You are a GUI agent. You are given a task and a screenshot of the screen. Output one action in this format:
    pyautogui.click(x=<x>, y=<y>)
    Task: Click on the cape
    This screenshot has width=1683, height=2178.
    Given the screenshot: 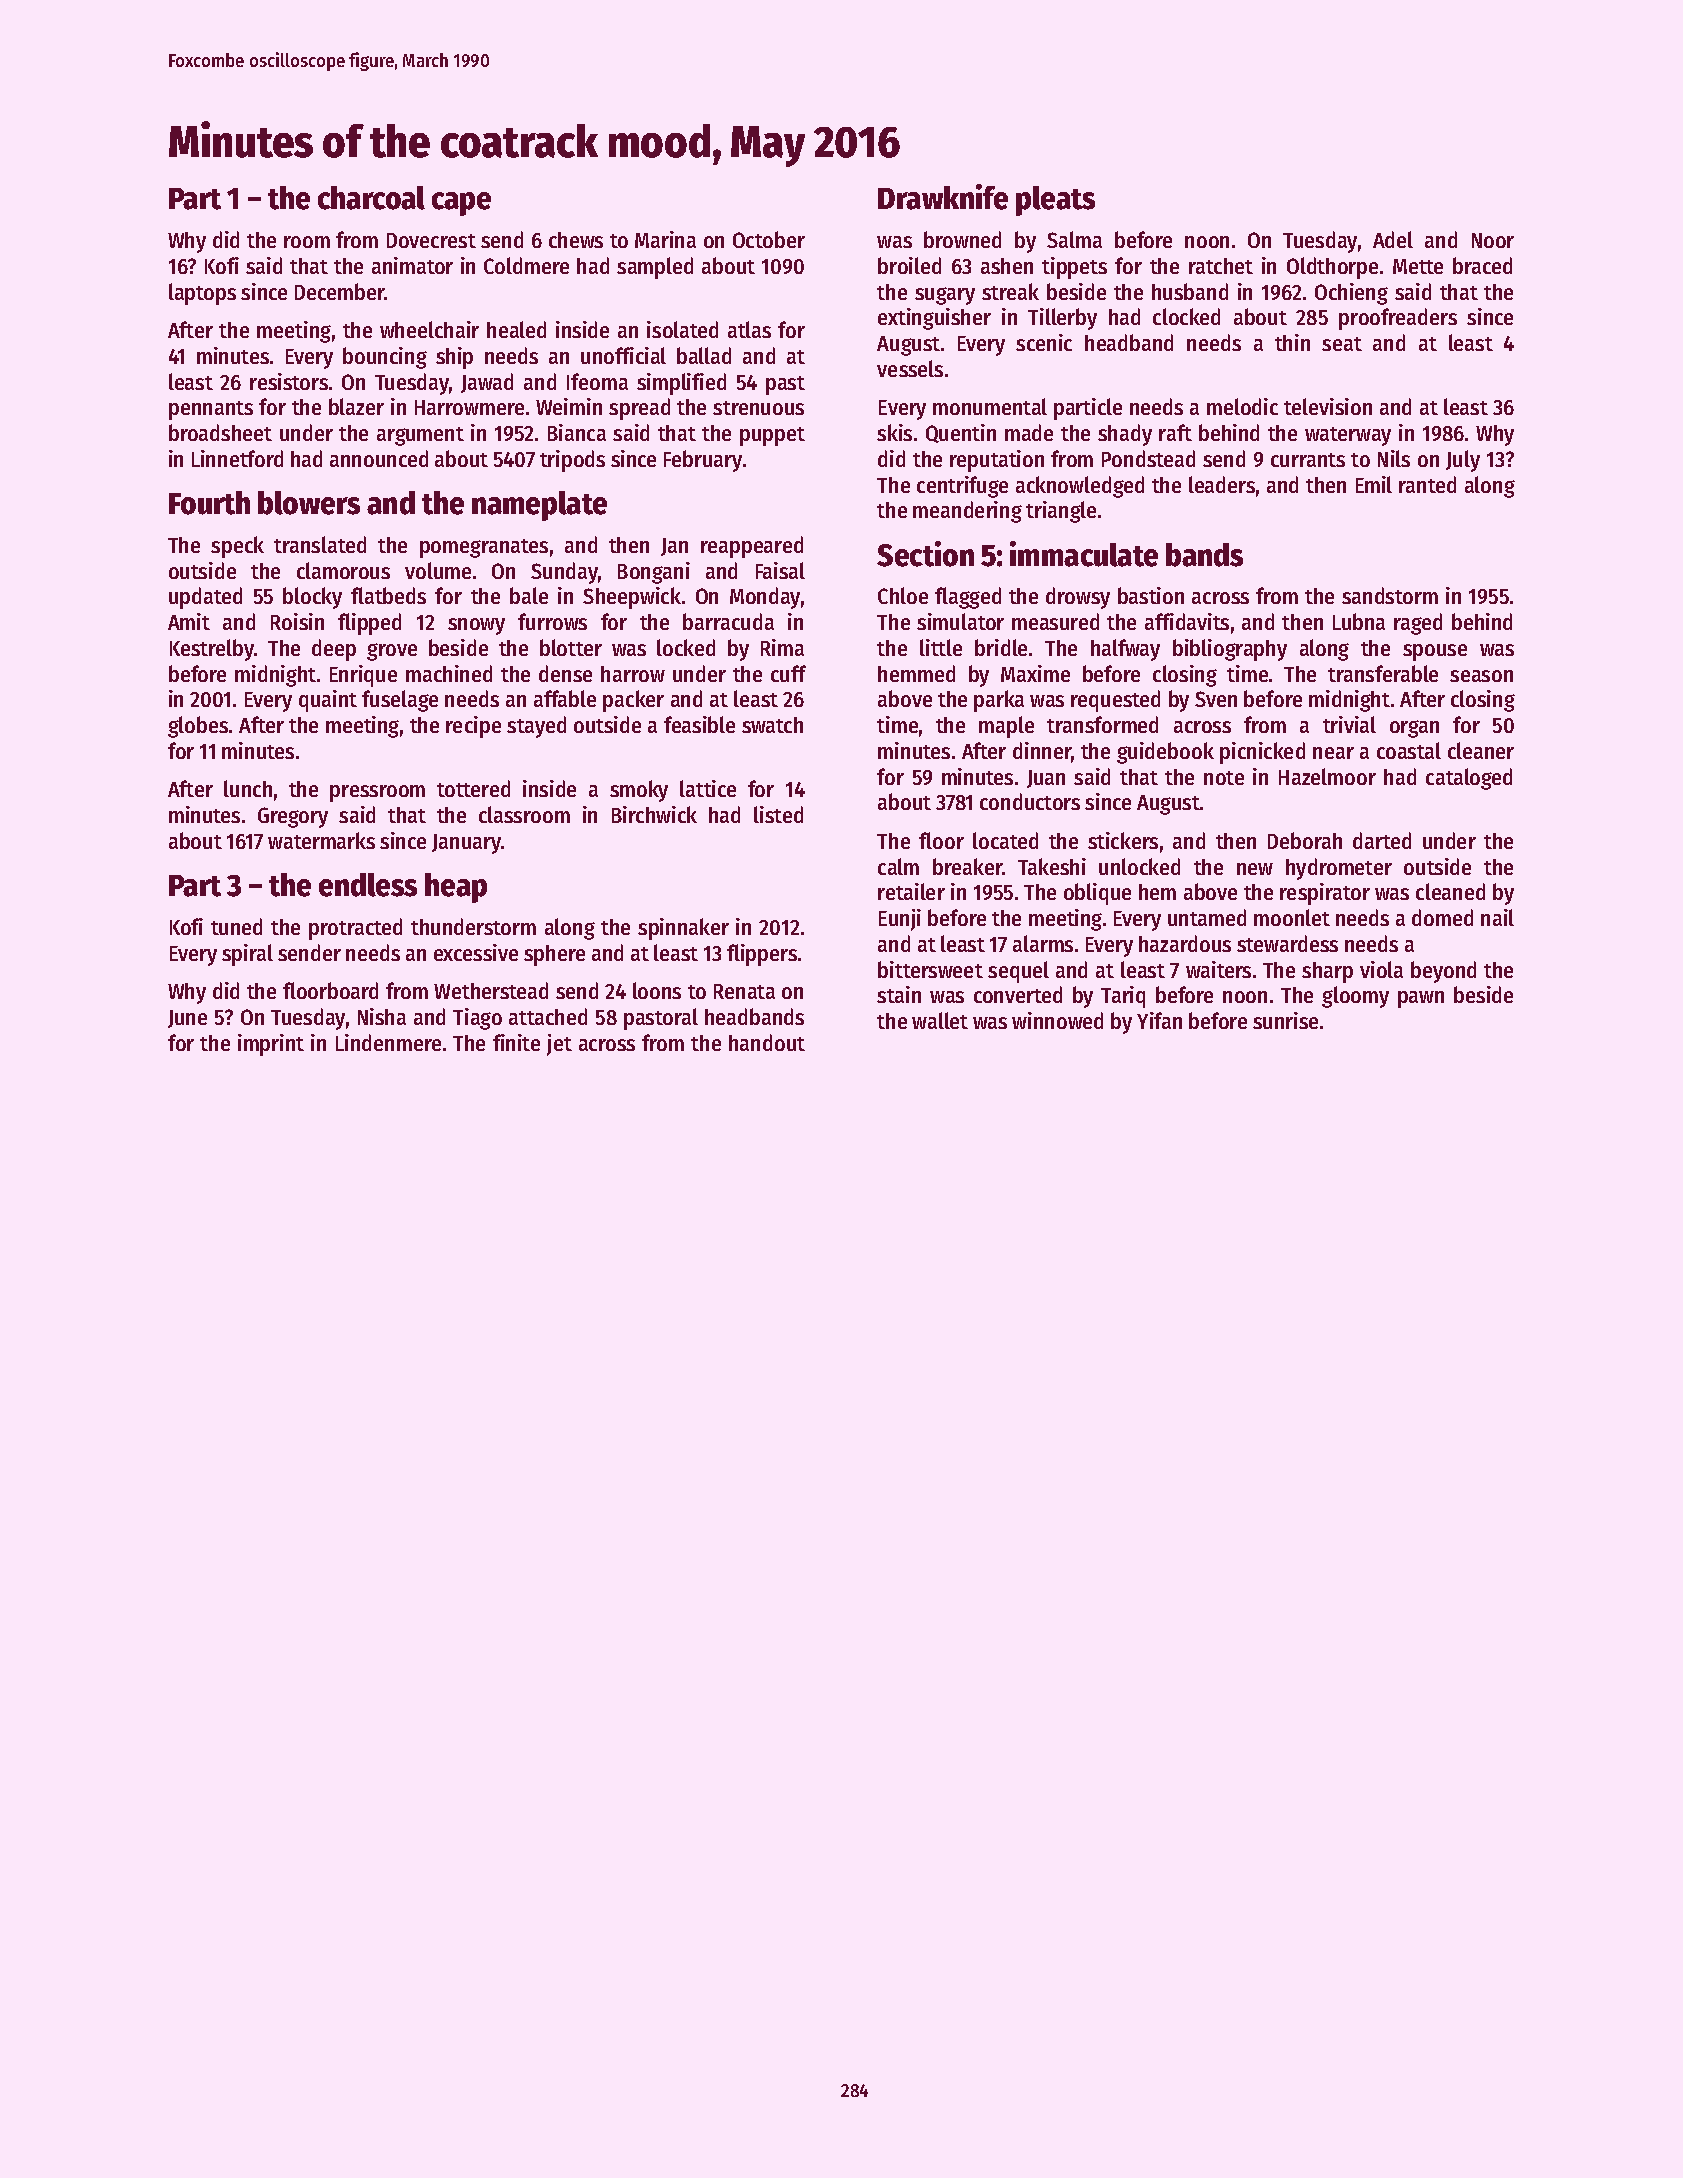 What is the action you would take?
    pyautogui.click(x=461, y=204)
